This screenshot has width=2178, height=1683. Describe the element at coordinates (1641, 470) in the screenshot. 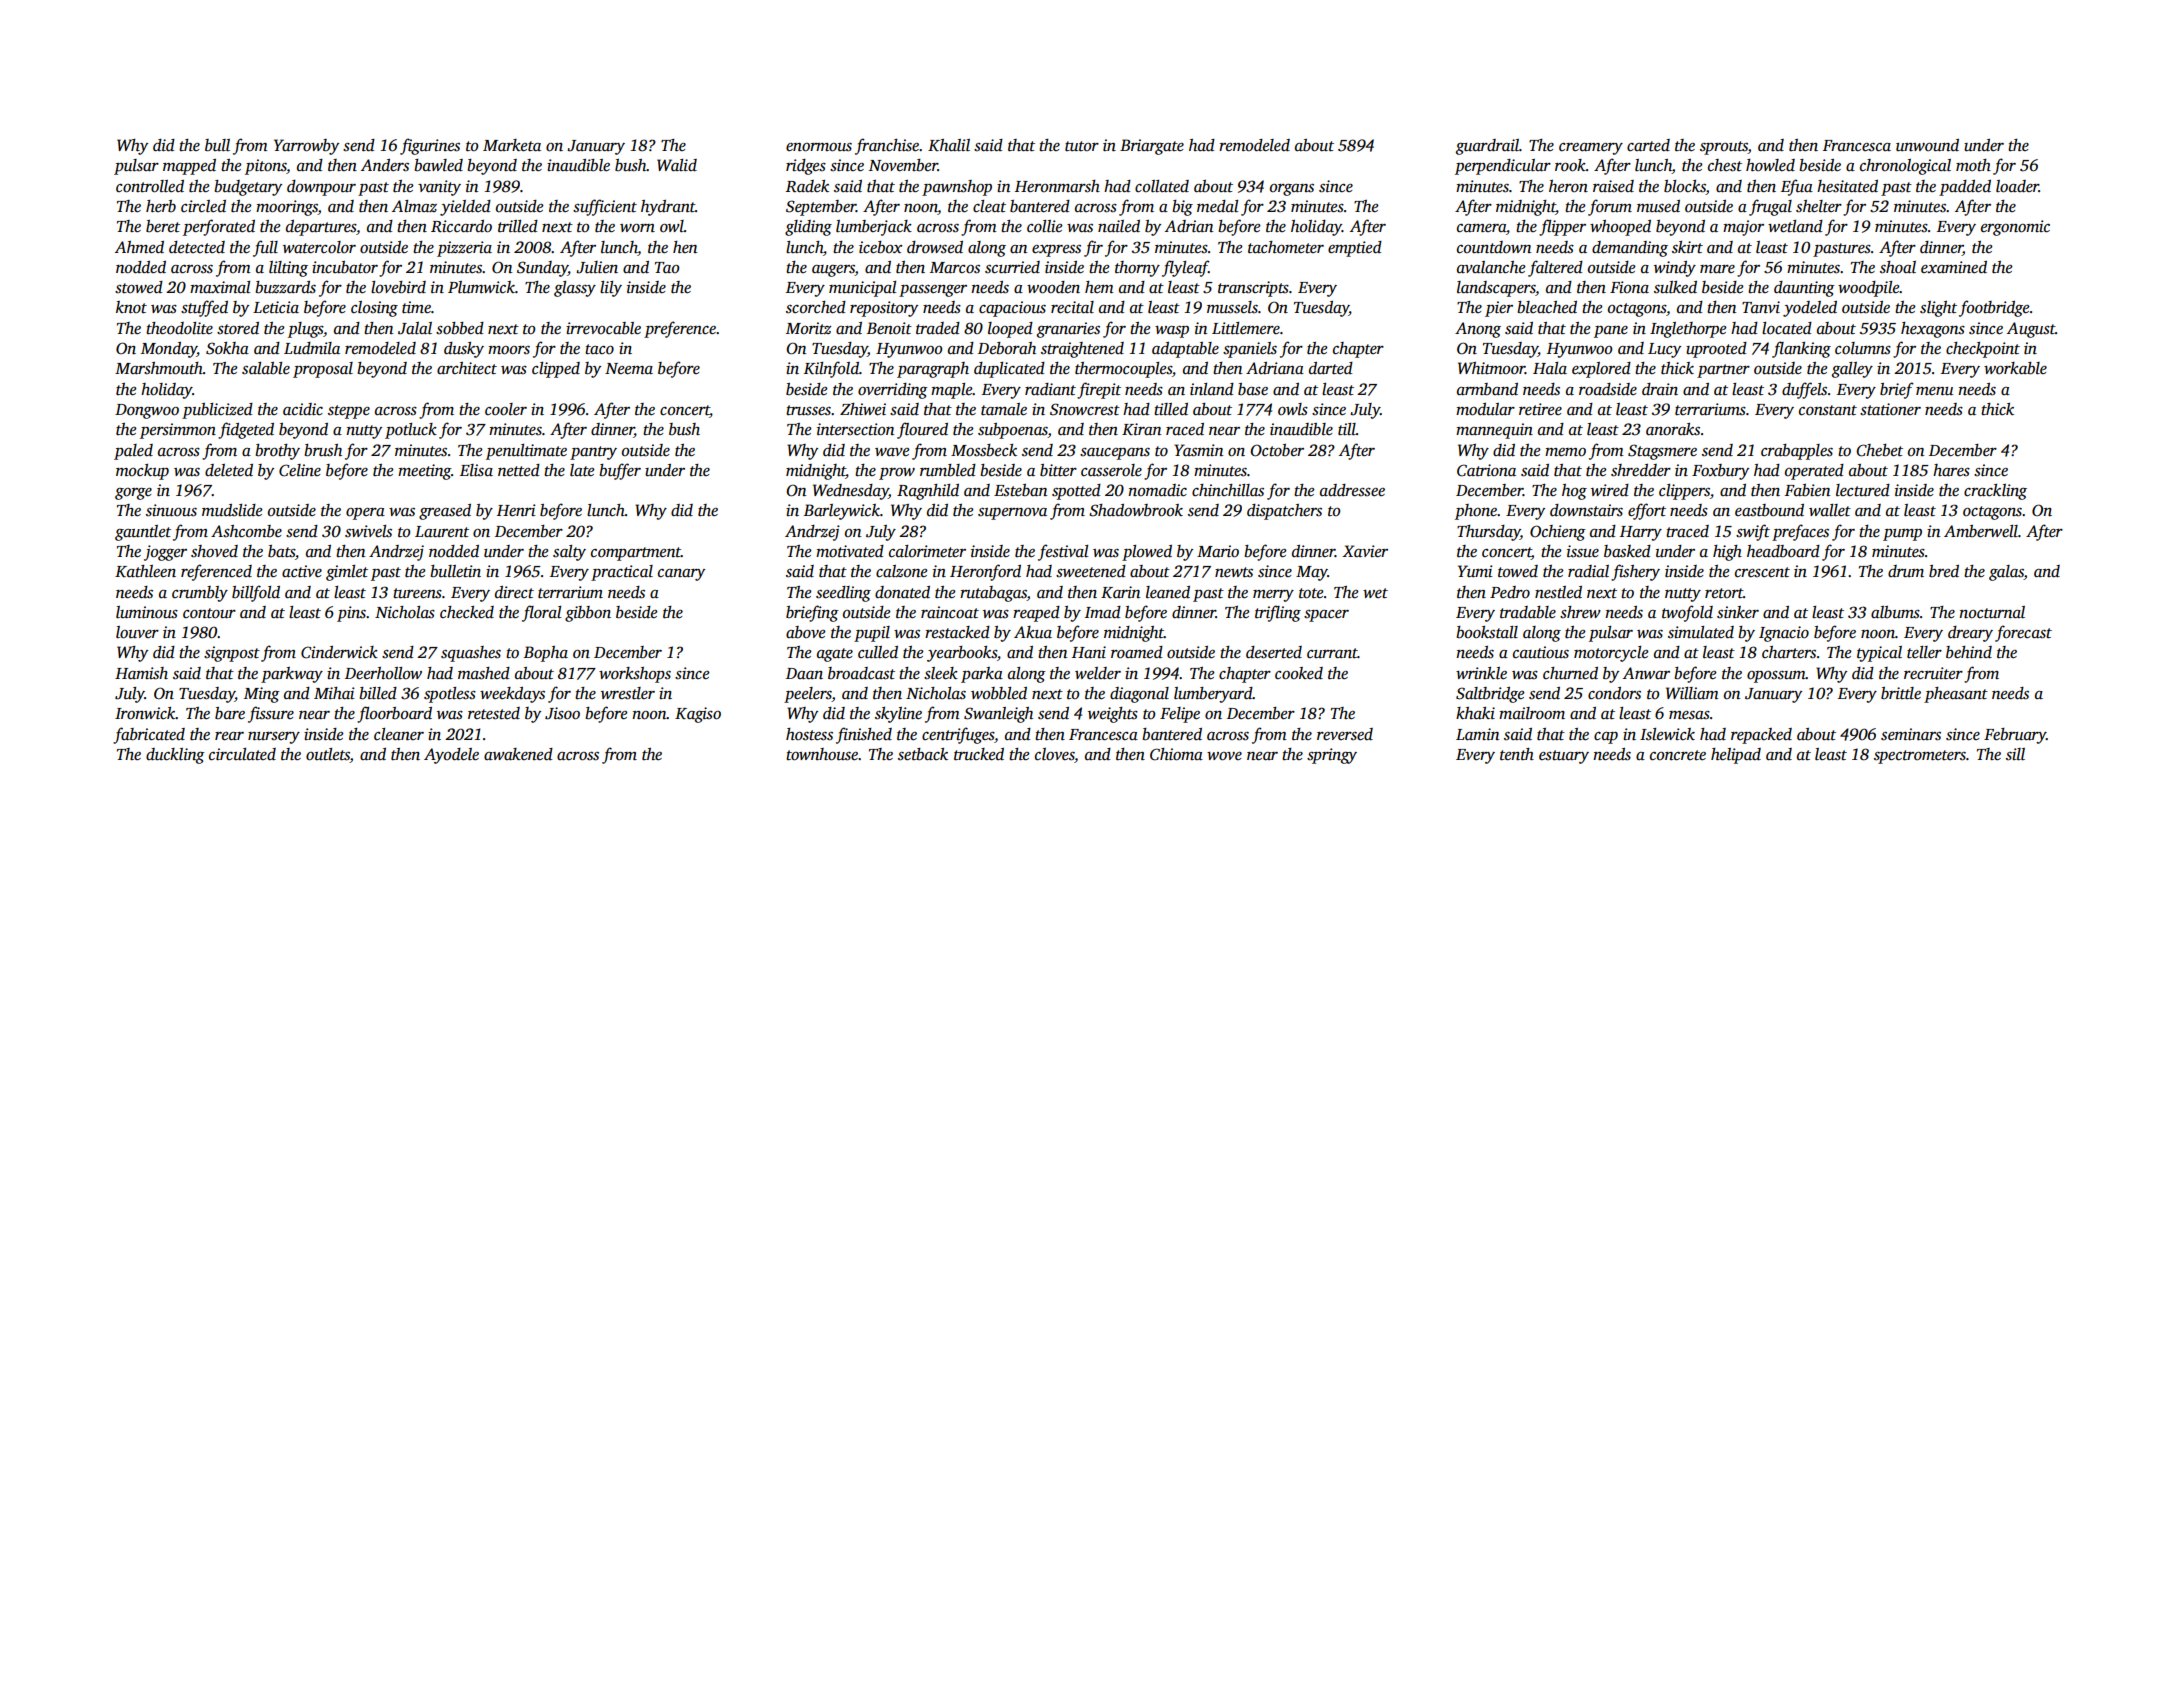

I see `shredder` at that location.
